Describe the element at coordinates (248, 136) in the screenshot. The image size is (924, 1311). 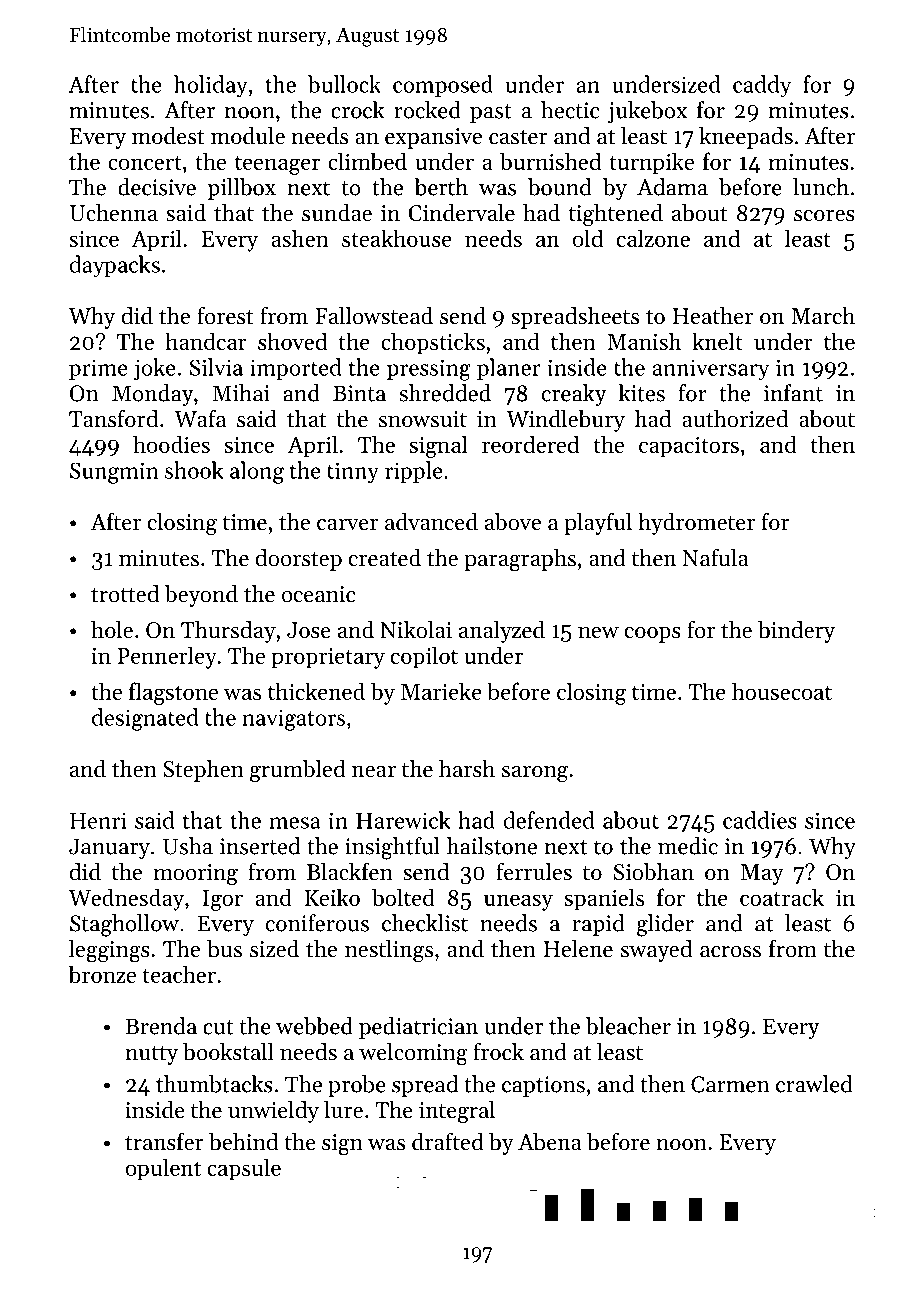
I see `module` at that location.
